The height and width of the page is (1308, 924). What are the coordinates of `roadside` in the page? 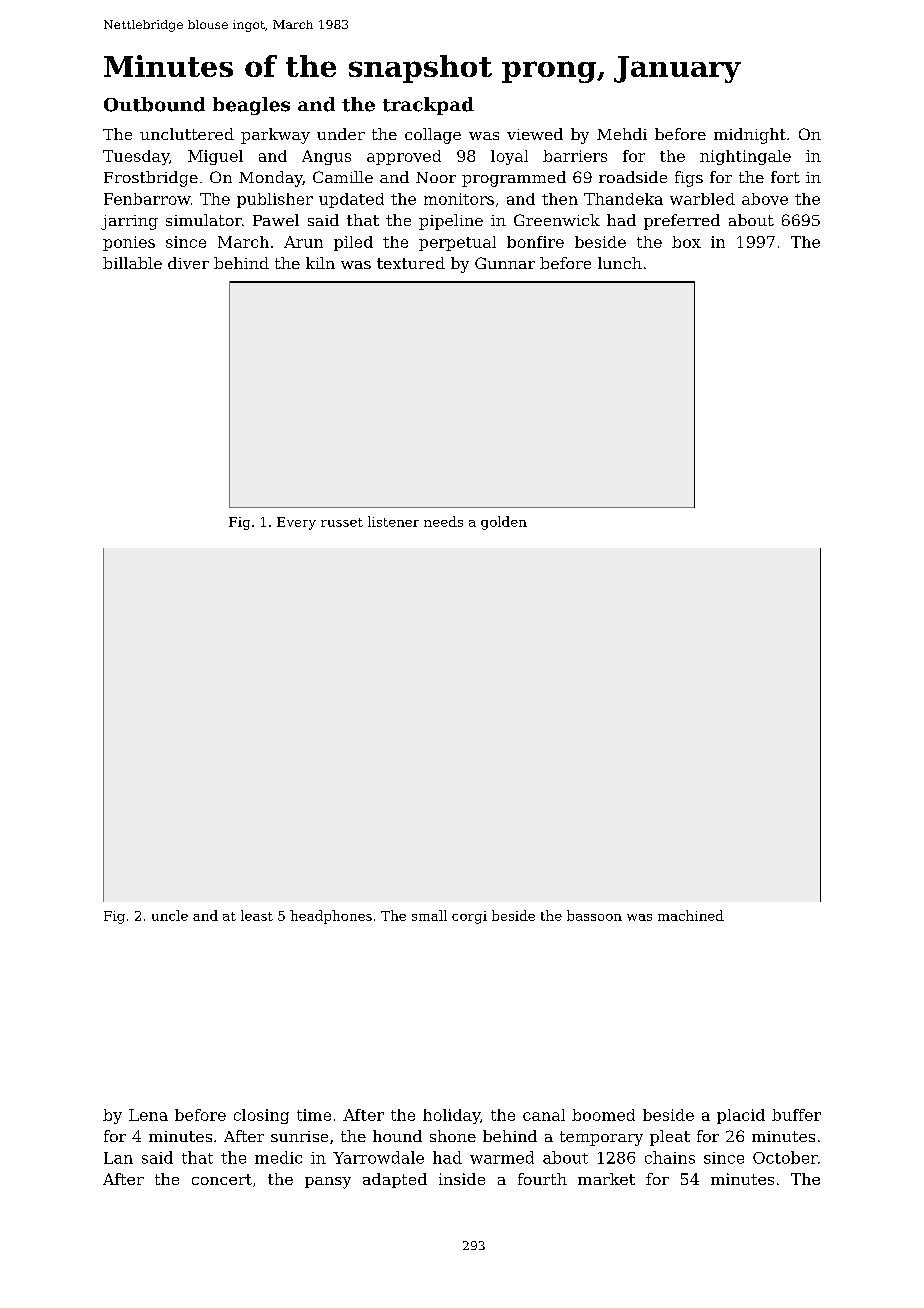 It's located at (633, 177).
